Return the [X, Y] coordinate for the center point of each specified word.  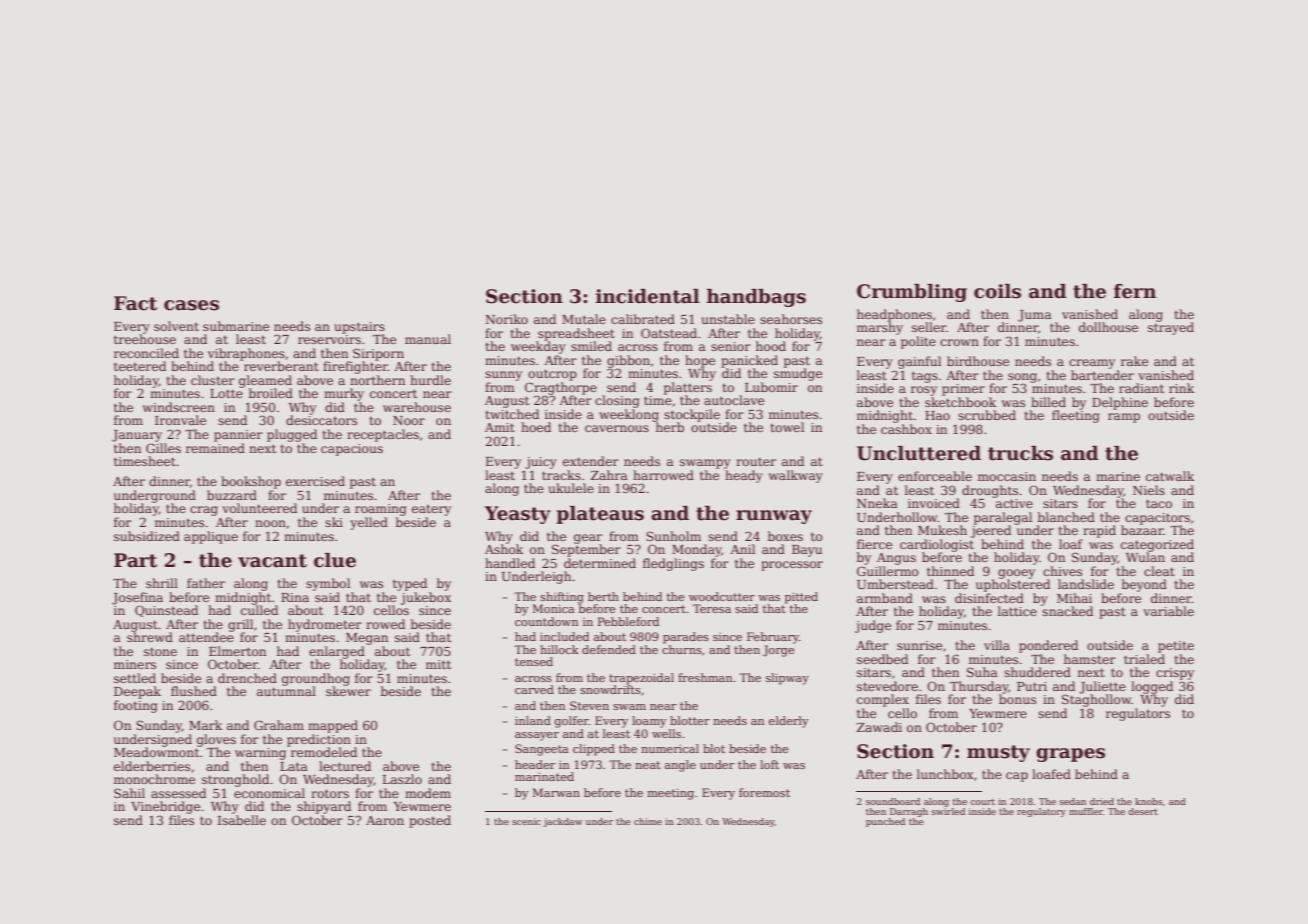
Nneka [877, 503]
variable [1168, 611]
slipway [787, 679]
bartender [1102, 375]
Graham [279, 725]
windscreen [179, 407]
